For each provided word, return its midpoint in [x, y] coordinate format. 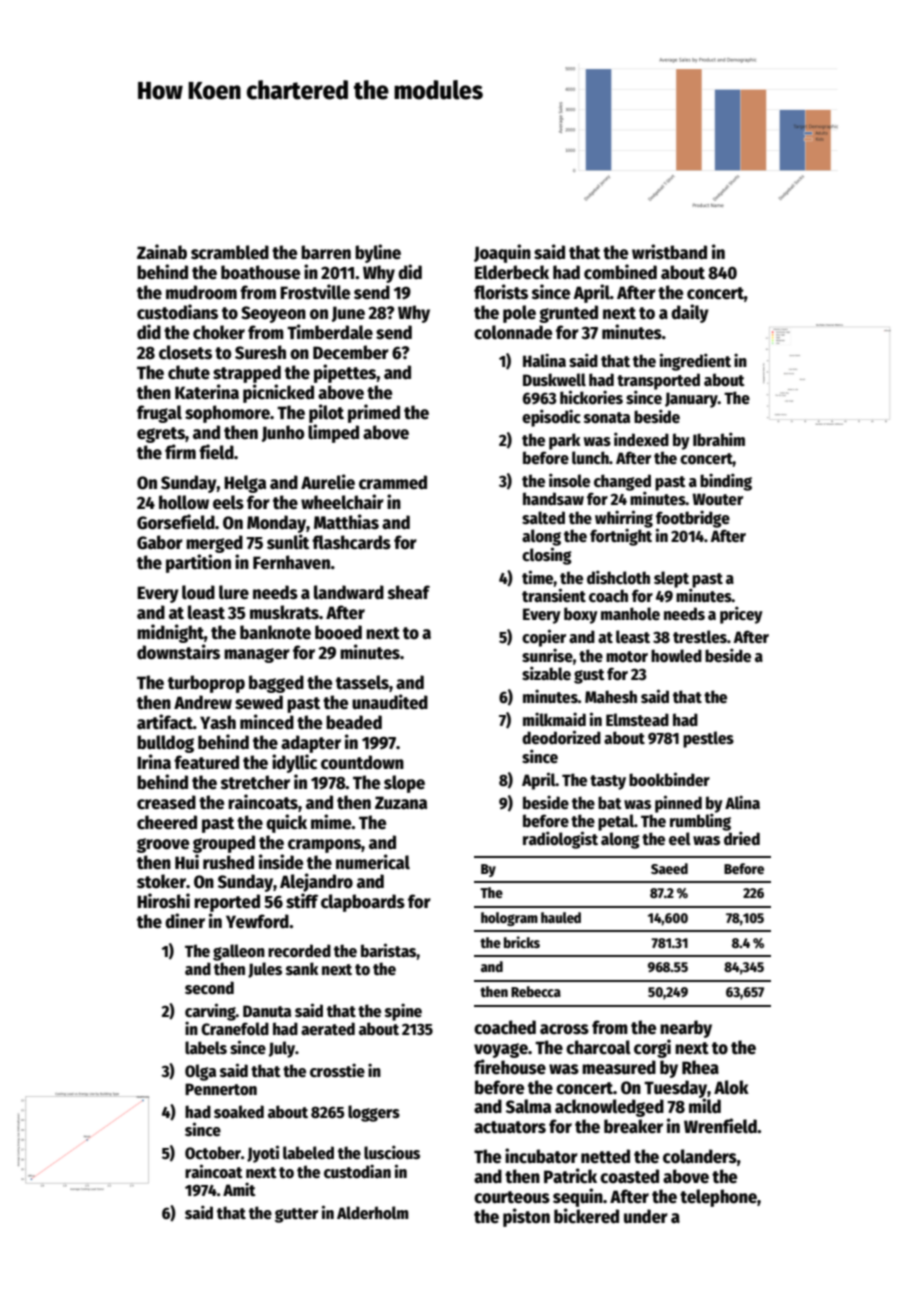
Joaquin [502, 253]
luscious [392, 1152]
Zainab [162, 252]
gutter [296, 1215]
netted [605, 1156]
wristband [669, 252]
